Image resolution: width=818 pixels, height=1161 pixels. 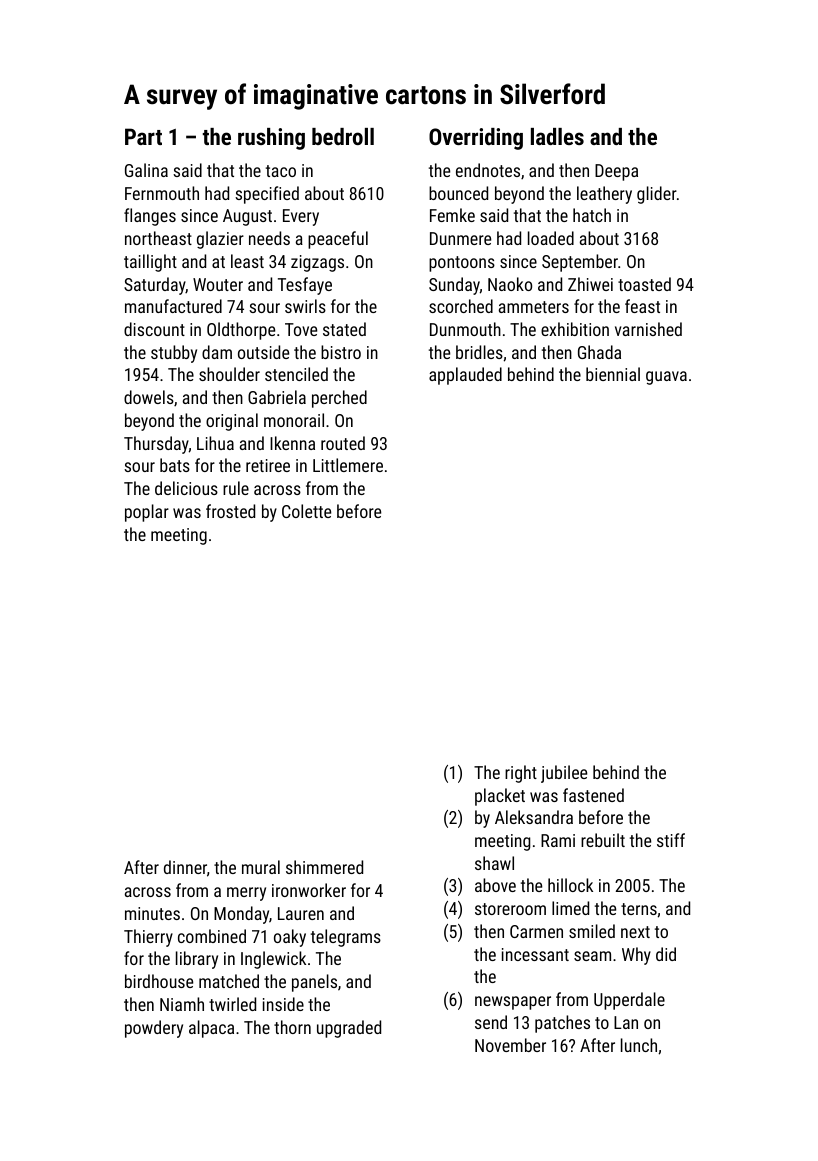 I want to click on stiff, so click(x=671, y=840).
